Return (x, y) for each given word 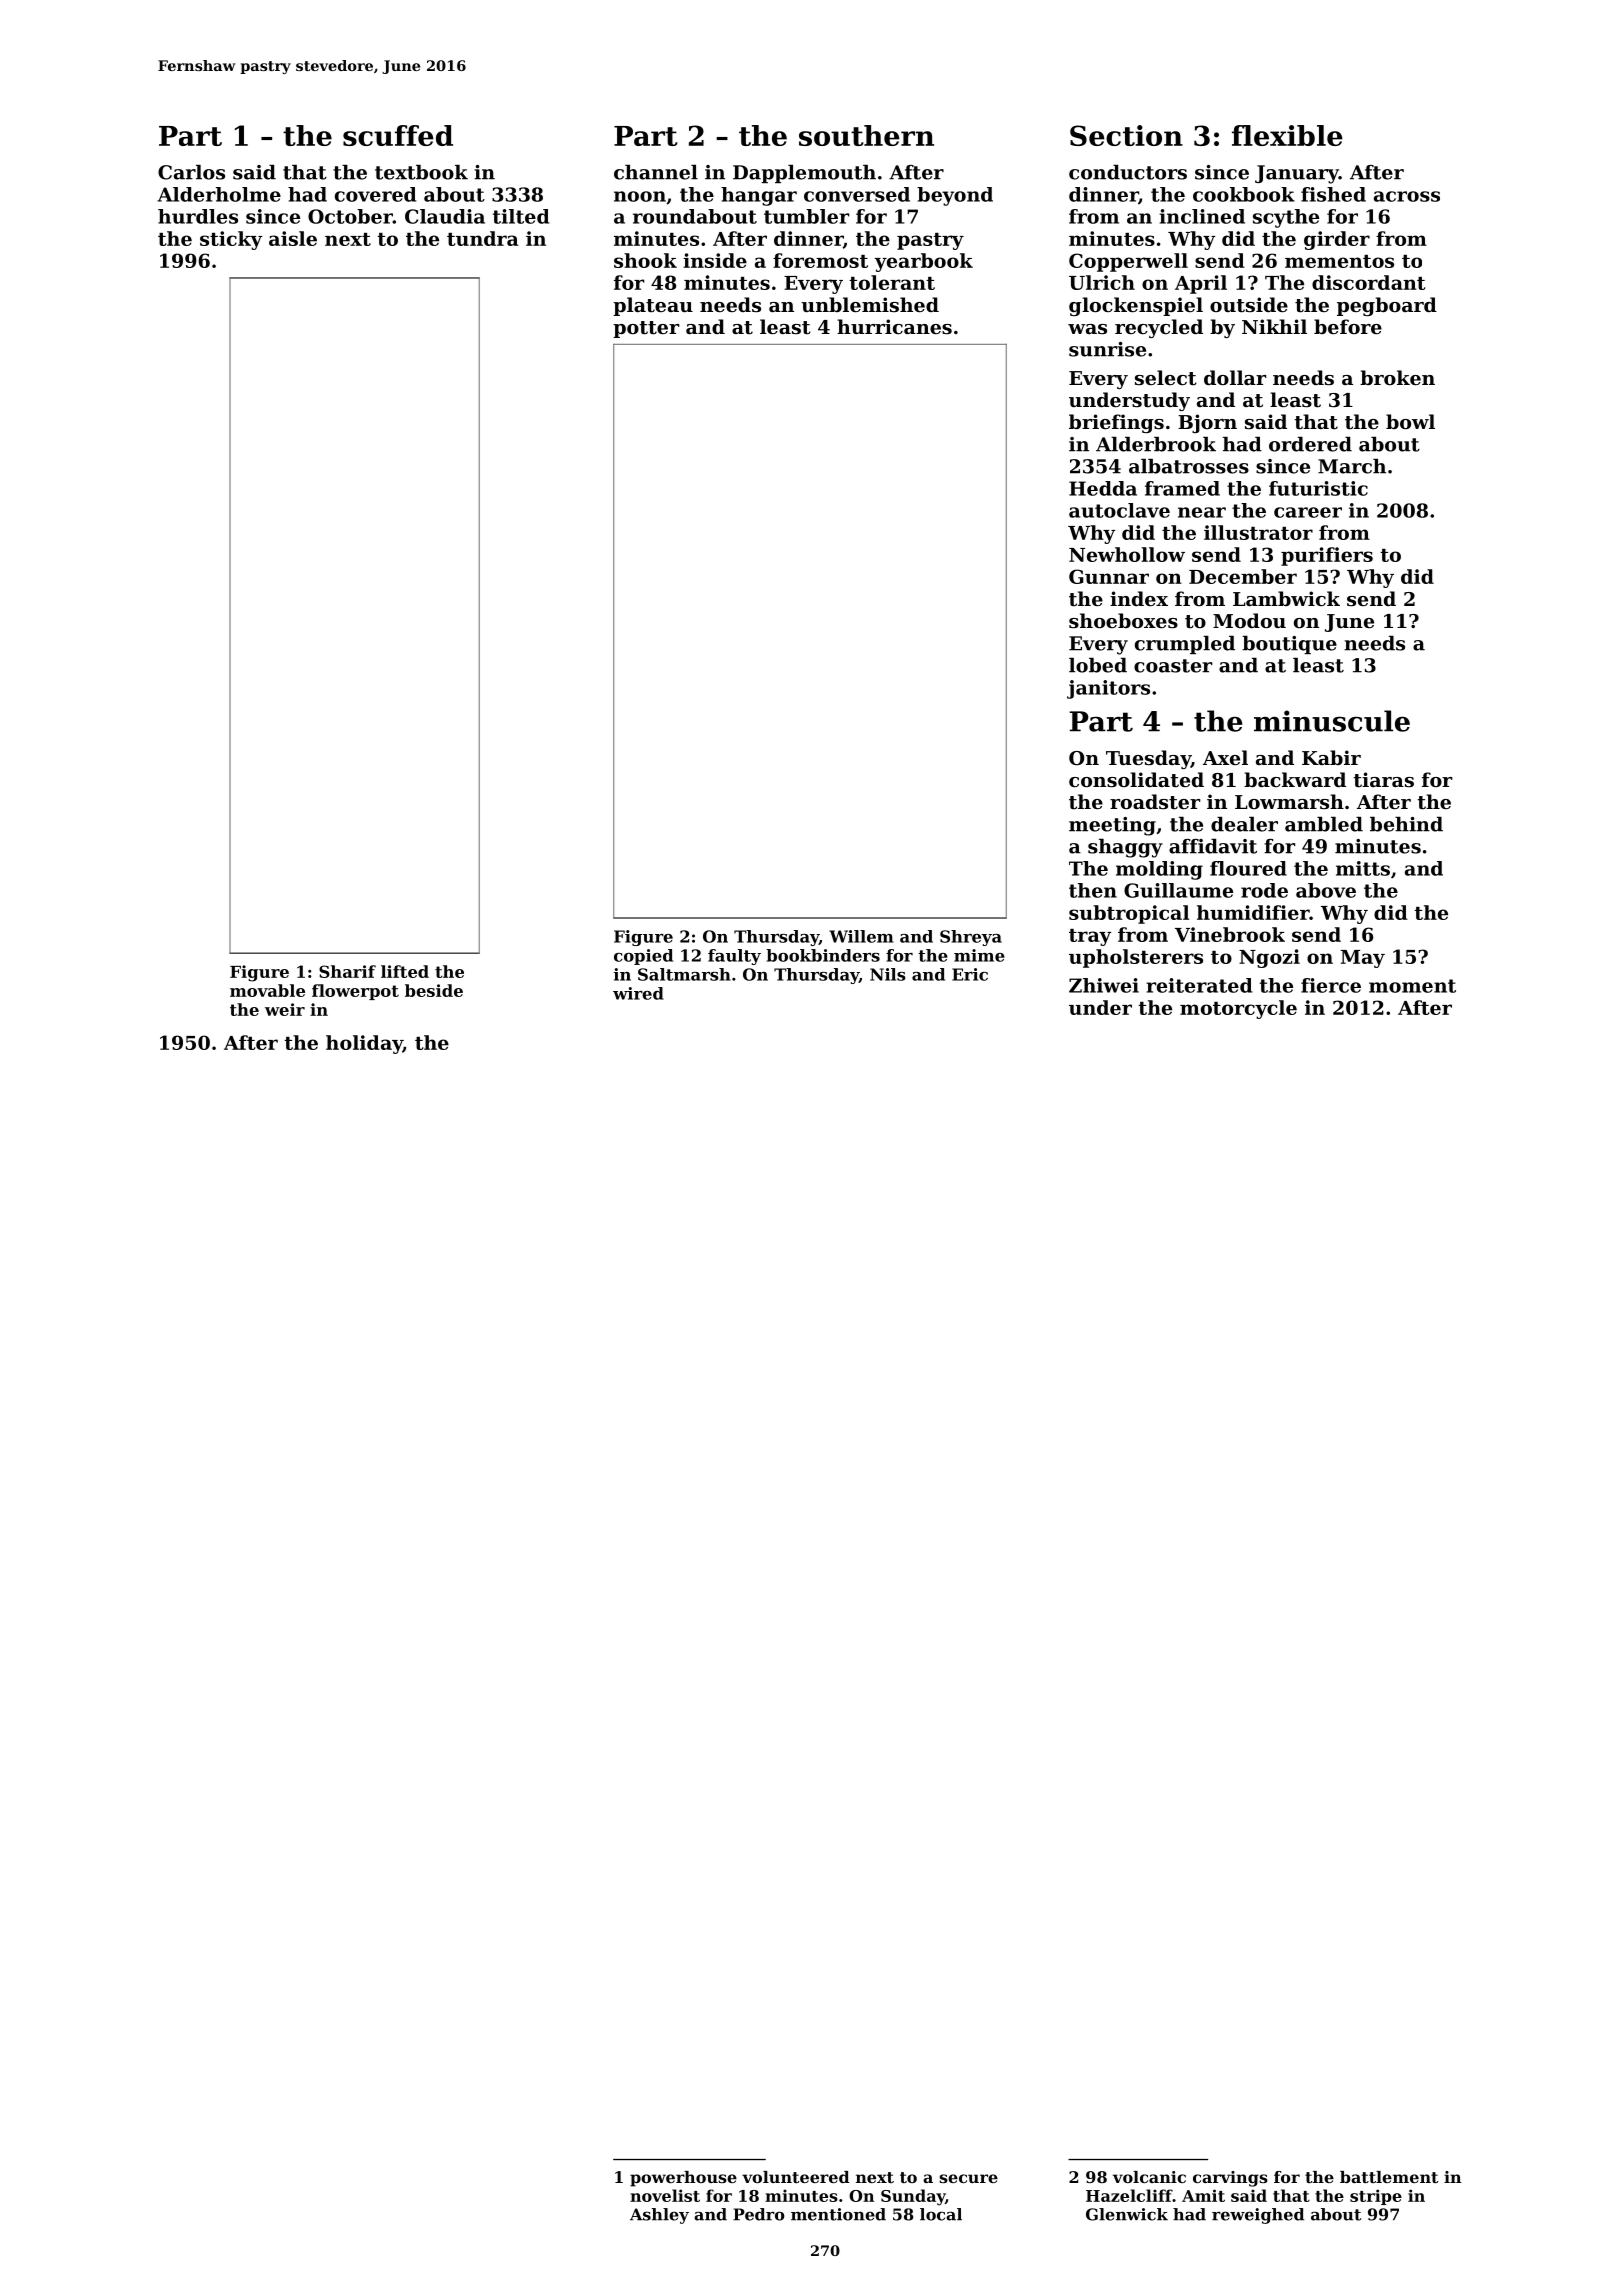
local (941, 2214)
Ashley (659, 2216)
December (1243, 576)
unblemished (870, 304)
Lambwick (1286, 598)
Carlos (191, 172)
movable (267, 990)
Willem (861, 936)
